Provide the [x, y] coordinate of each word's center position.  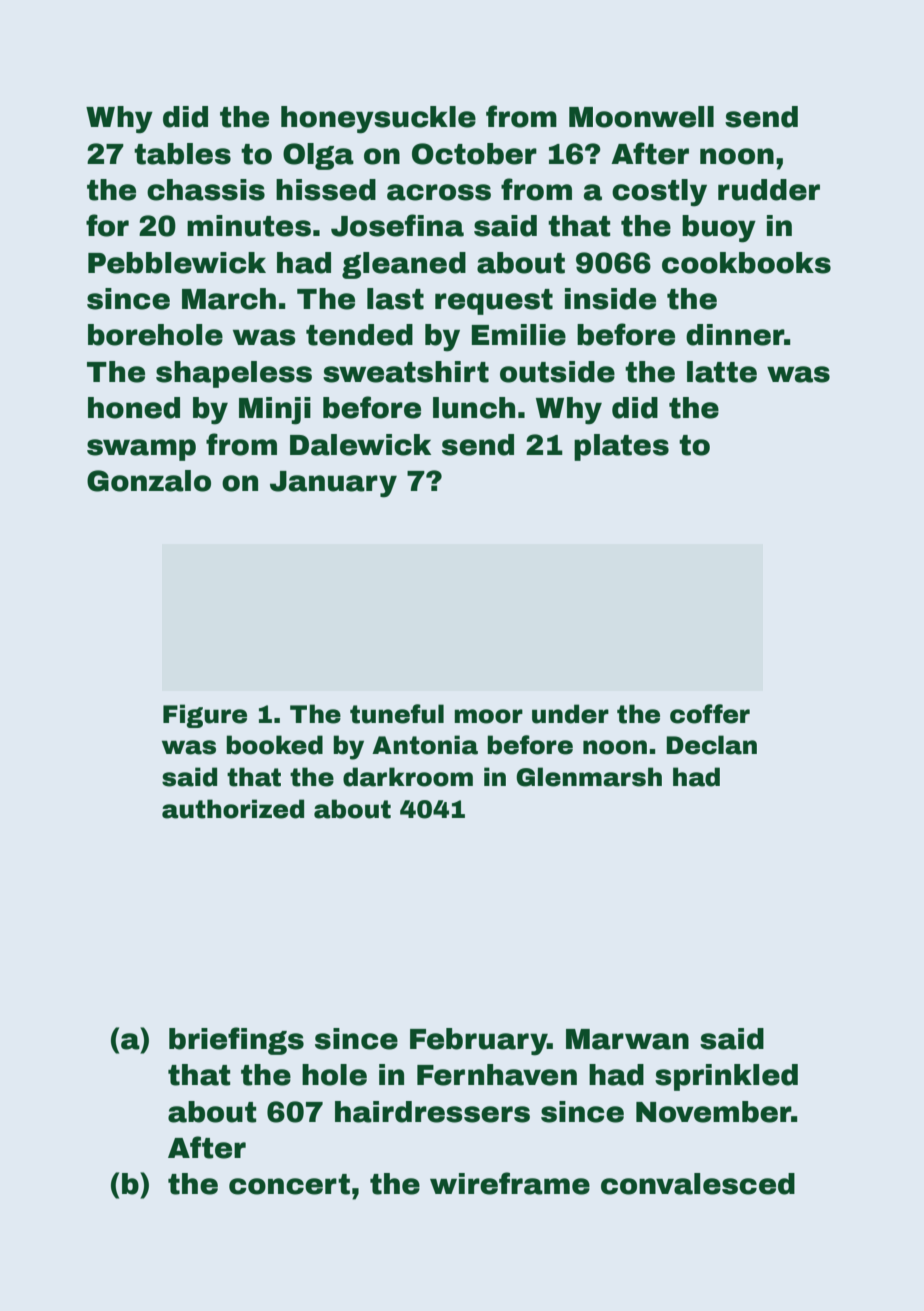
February [479, 1042]
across [439, 192]
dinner [735, 335]
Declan [711, 745]
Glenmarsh [589, 777]
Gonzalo [149, 481]
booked [274, 745]
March [229, 299]
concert [289, 1184]
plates [621, 447]
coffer [710, 714]
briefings [236, 1041]
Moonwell [641, 117]
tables [182, 154]
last [395, 299]
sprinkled [726, 1077]
